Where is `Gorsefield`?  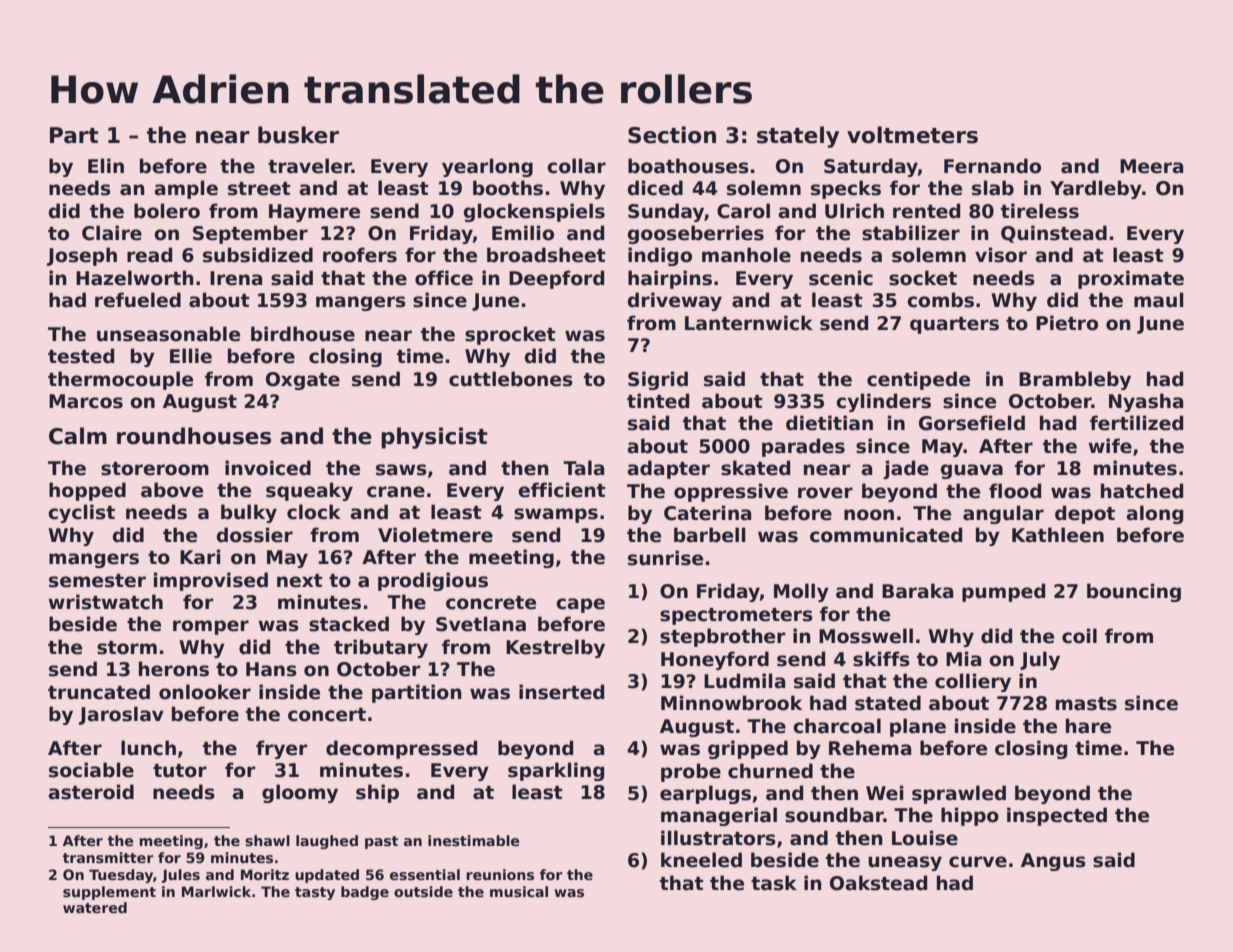
Gorsefield is located at coordinates (972, 423).
